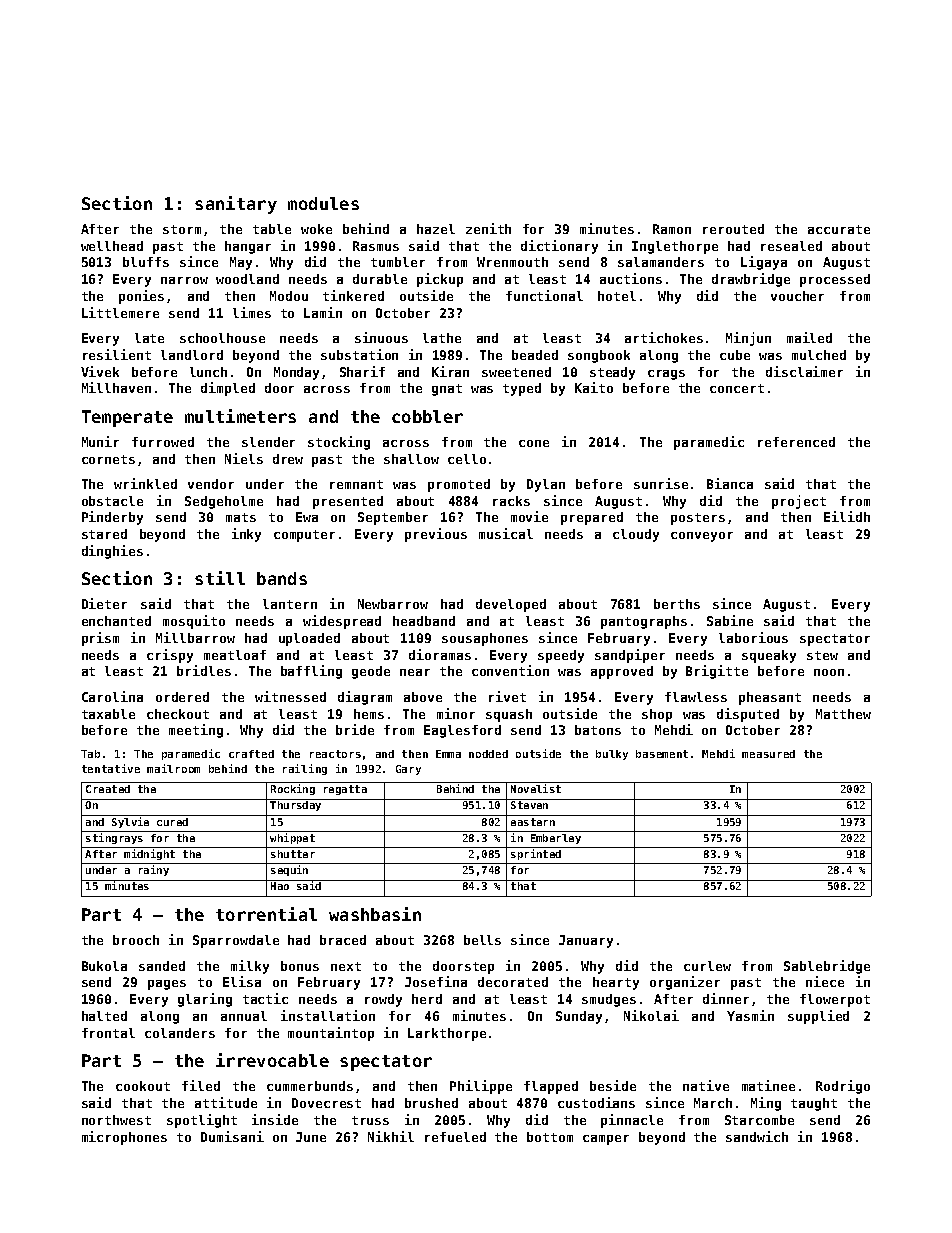  I want to click on refueled, so click(455, 1137).
